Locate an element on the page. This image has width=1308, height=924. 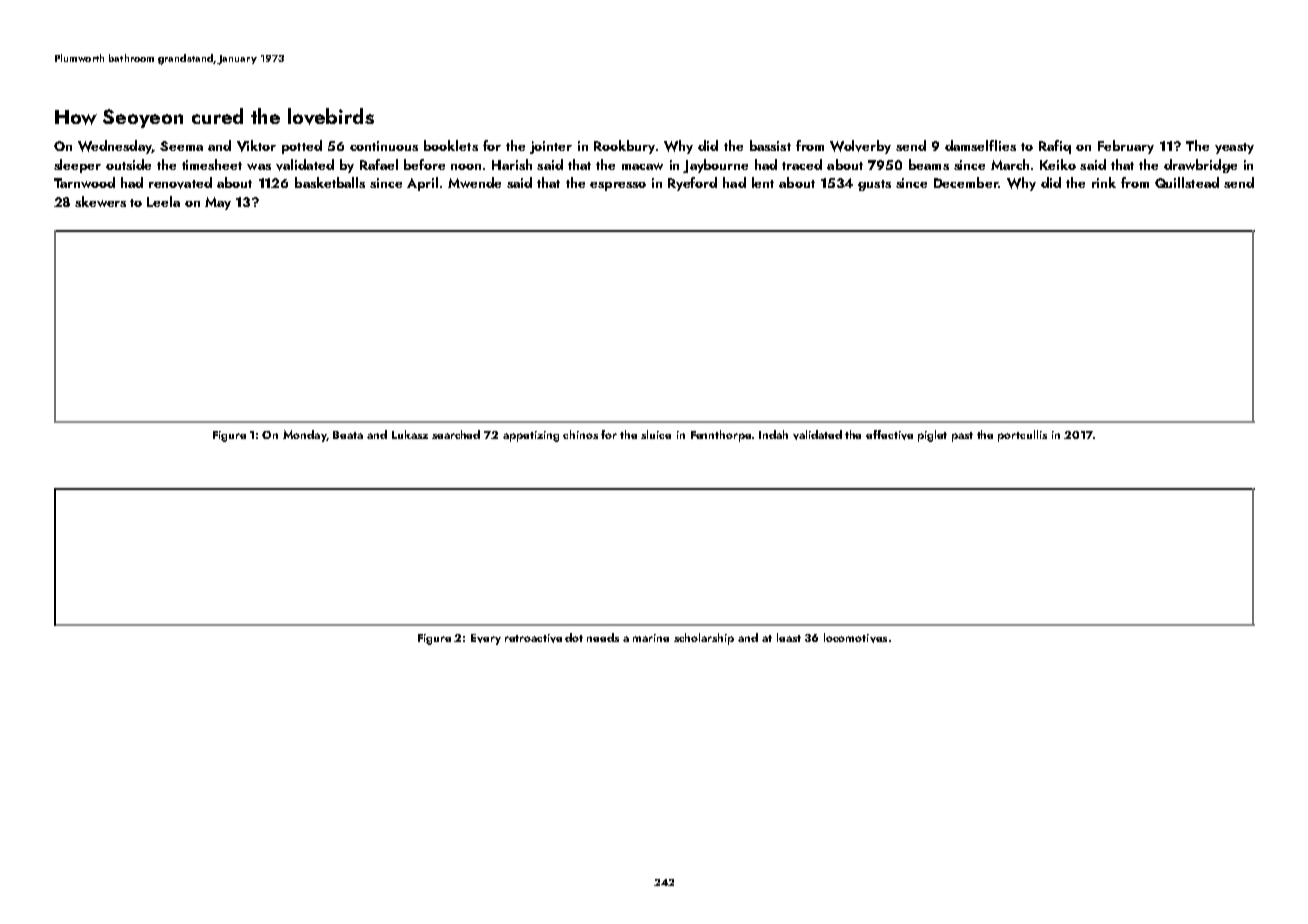
Quillstead is located at coordinates (1187, 182).
